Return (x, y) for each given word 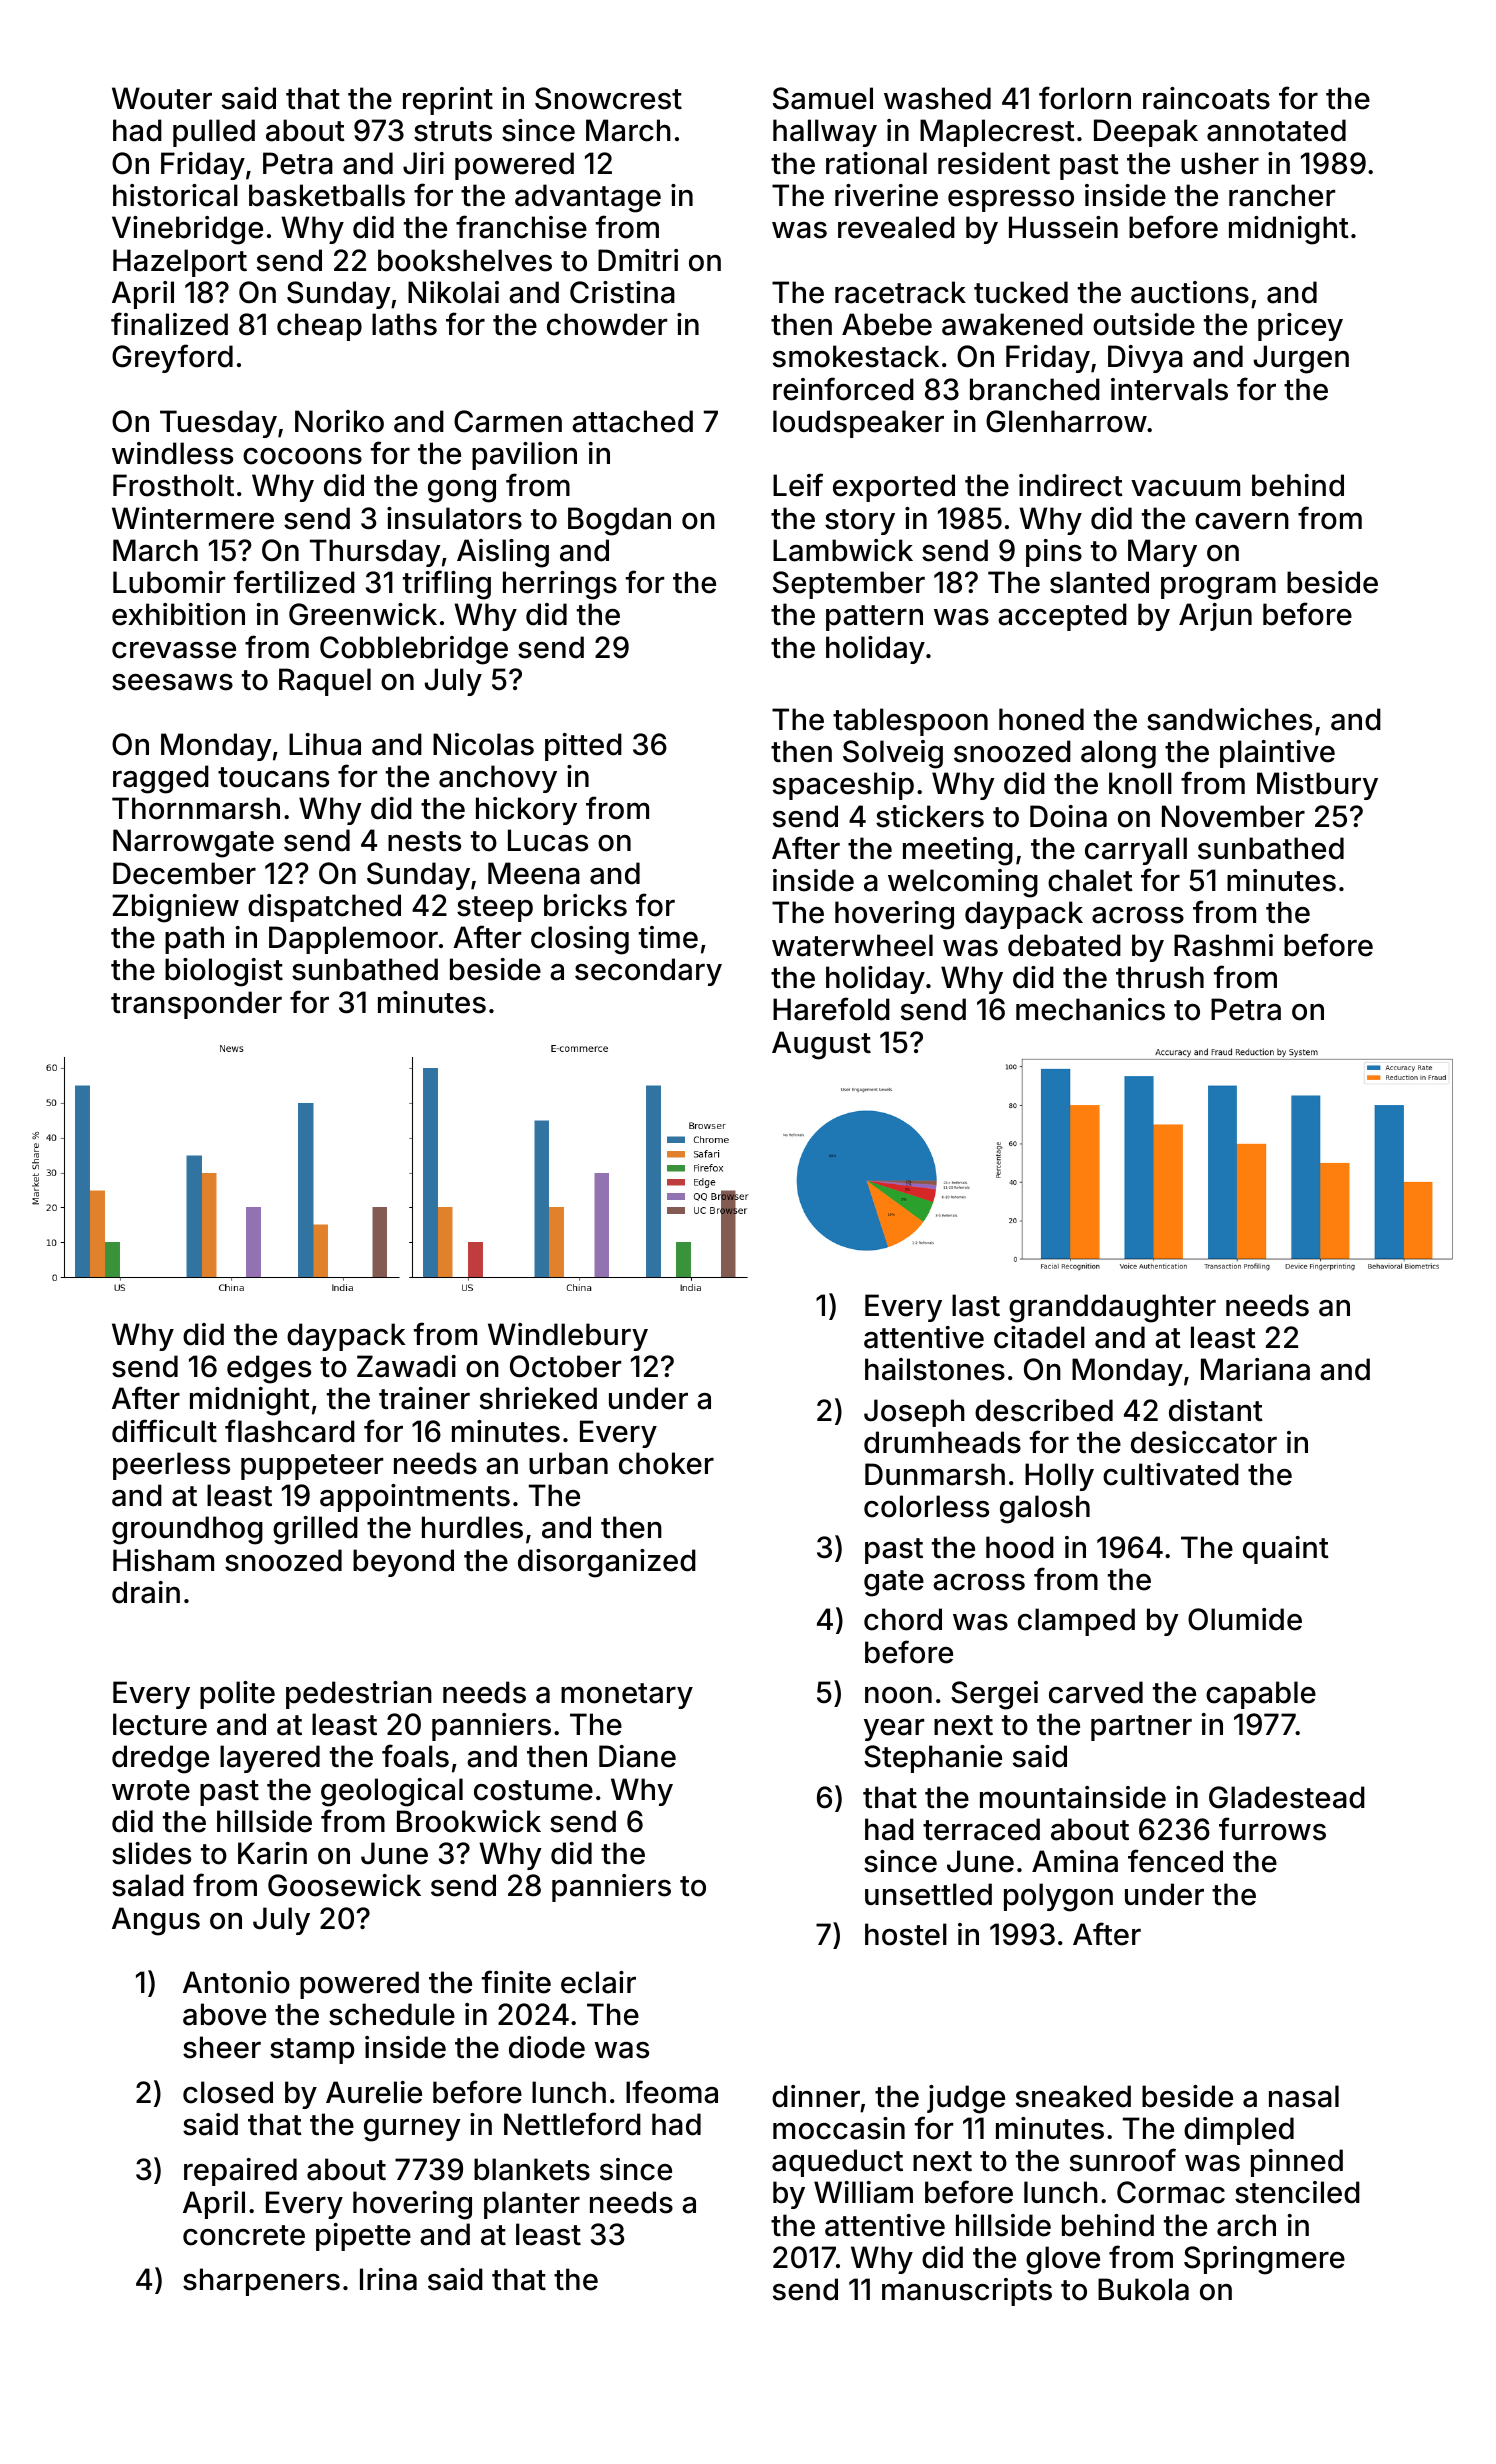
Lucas (548, 840)
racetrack (900, 292)
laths (404, 324)
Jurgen (1301, 359)
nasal (1304, 2096)
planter (532, 2205)
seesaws (172, 682)
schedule (392, 2014)
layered (270, 1759)
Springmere (1264, 2260)
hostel (906, 1934)
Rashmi (1223, 945)
